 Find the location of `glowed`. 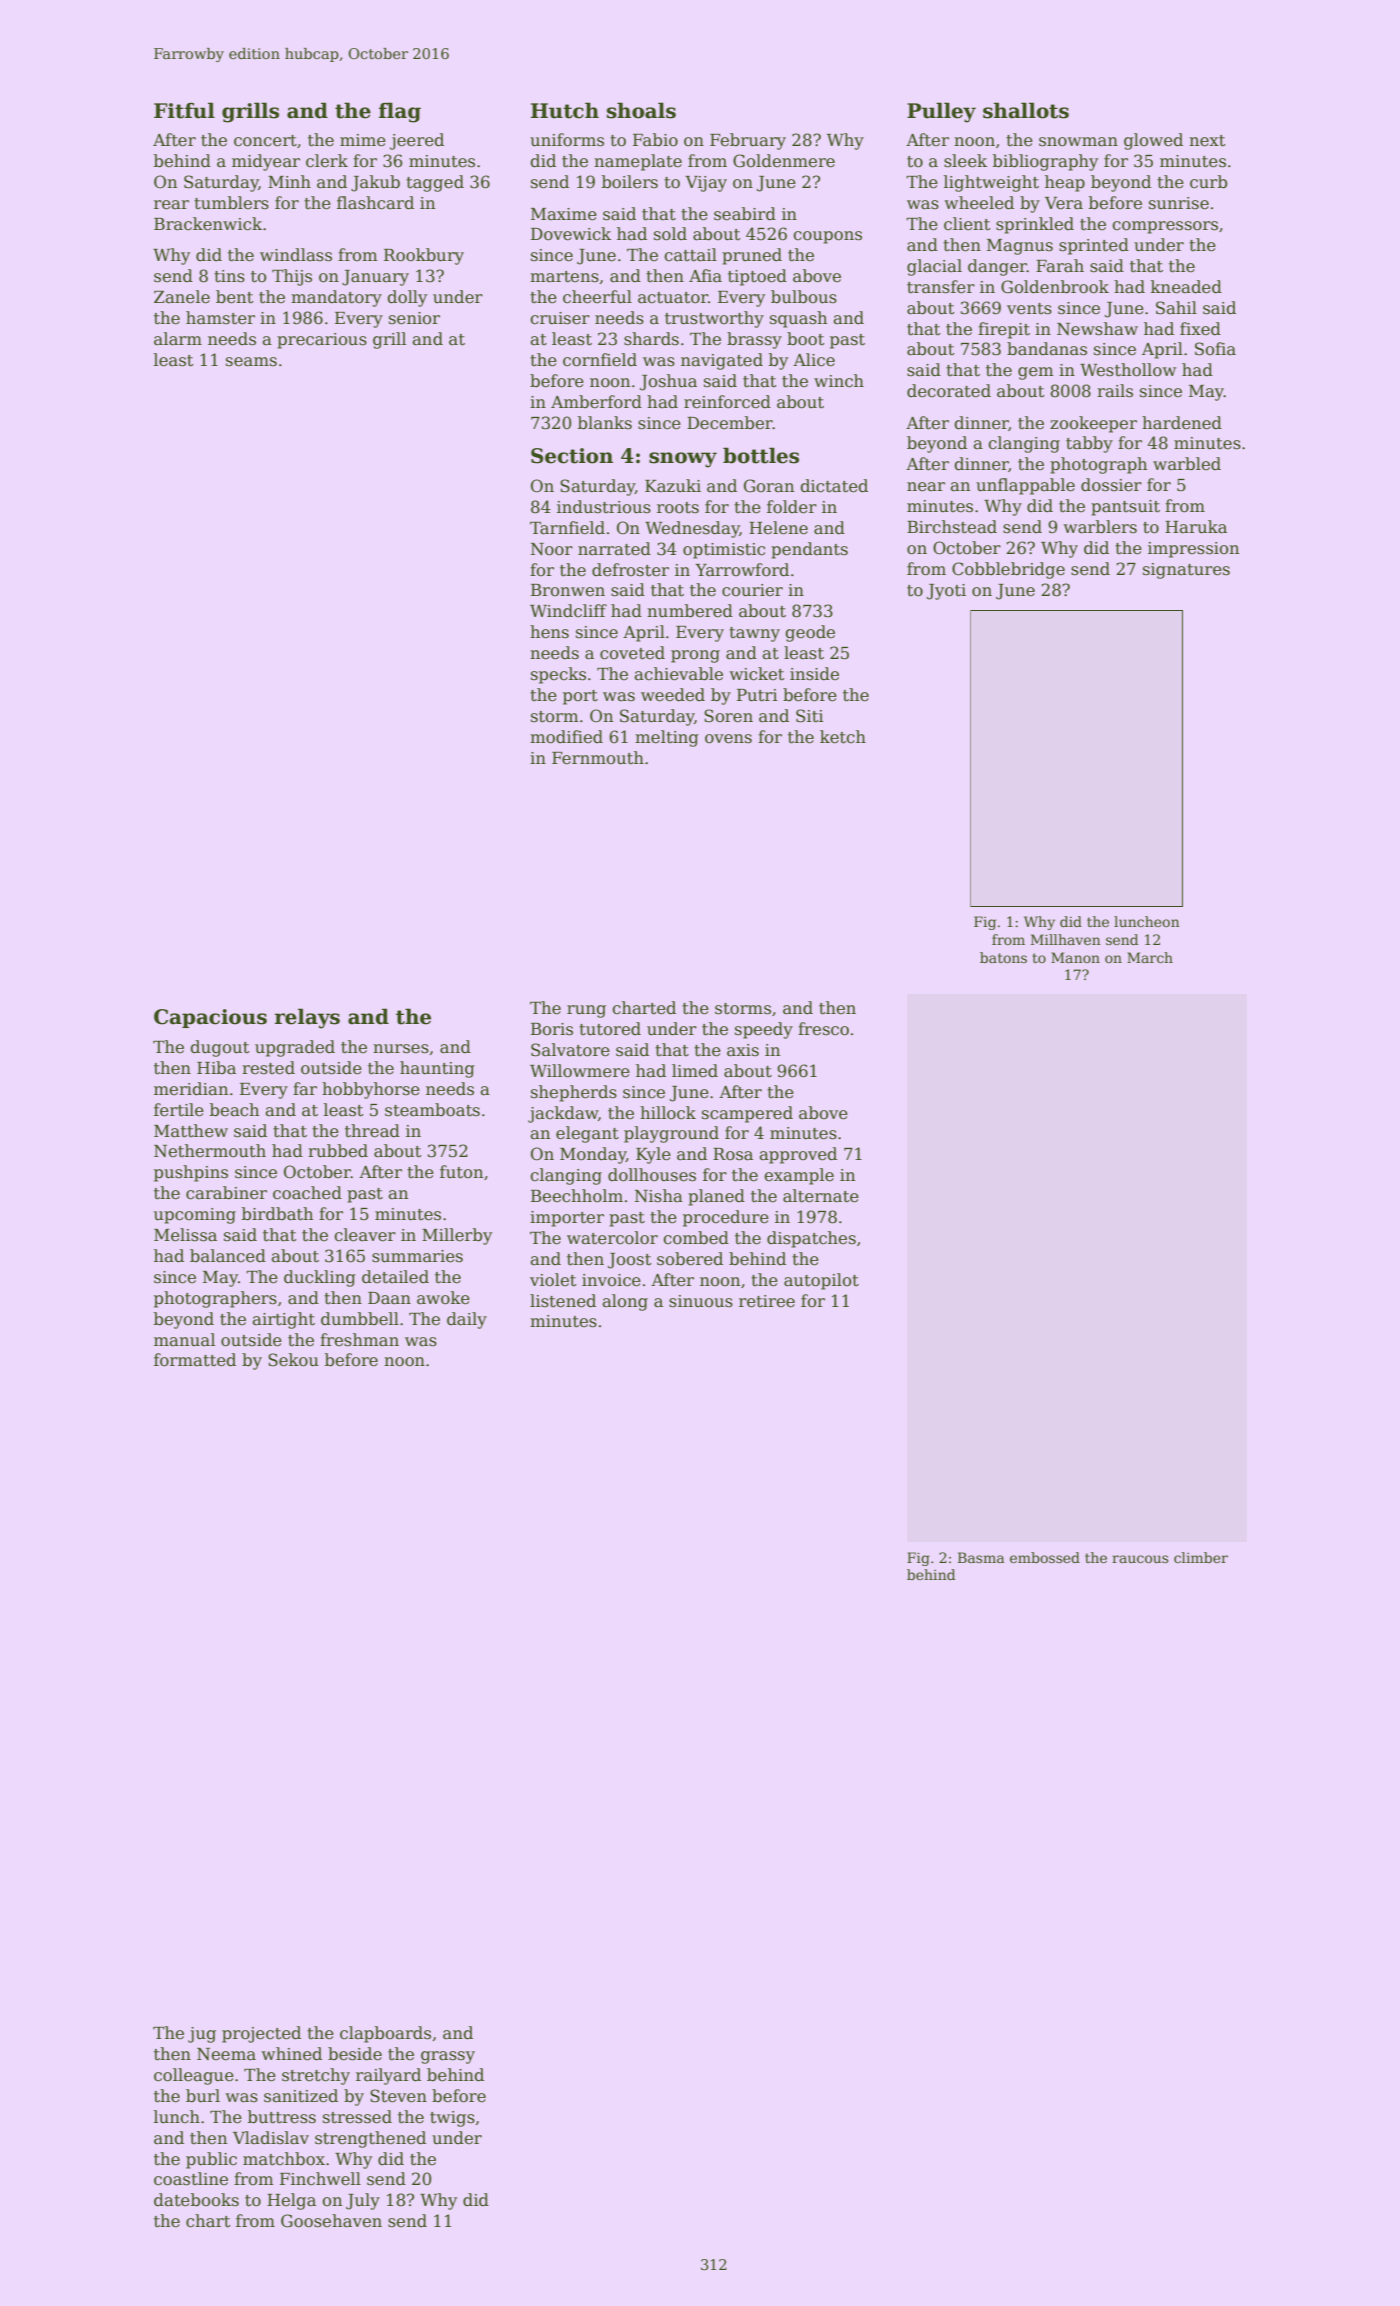

glowed is located at coordinates (1153, 141).
